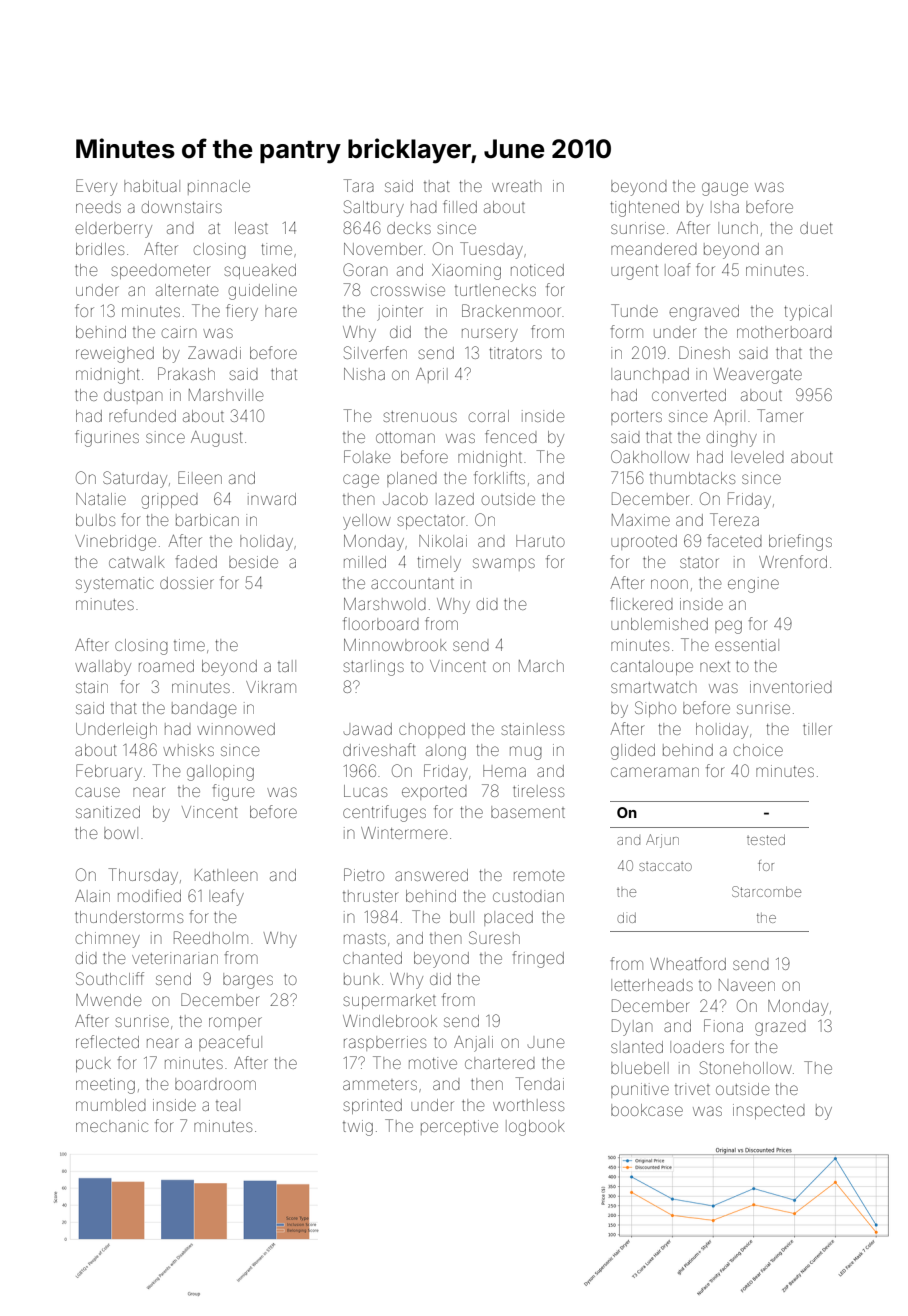 Image resolution: width=908 pixels, height=1316 pixels. What do you see at coordinates (152, 186) in the page?
I see `habitual` at bounding box center [152, 186].
